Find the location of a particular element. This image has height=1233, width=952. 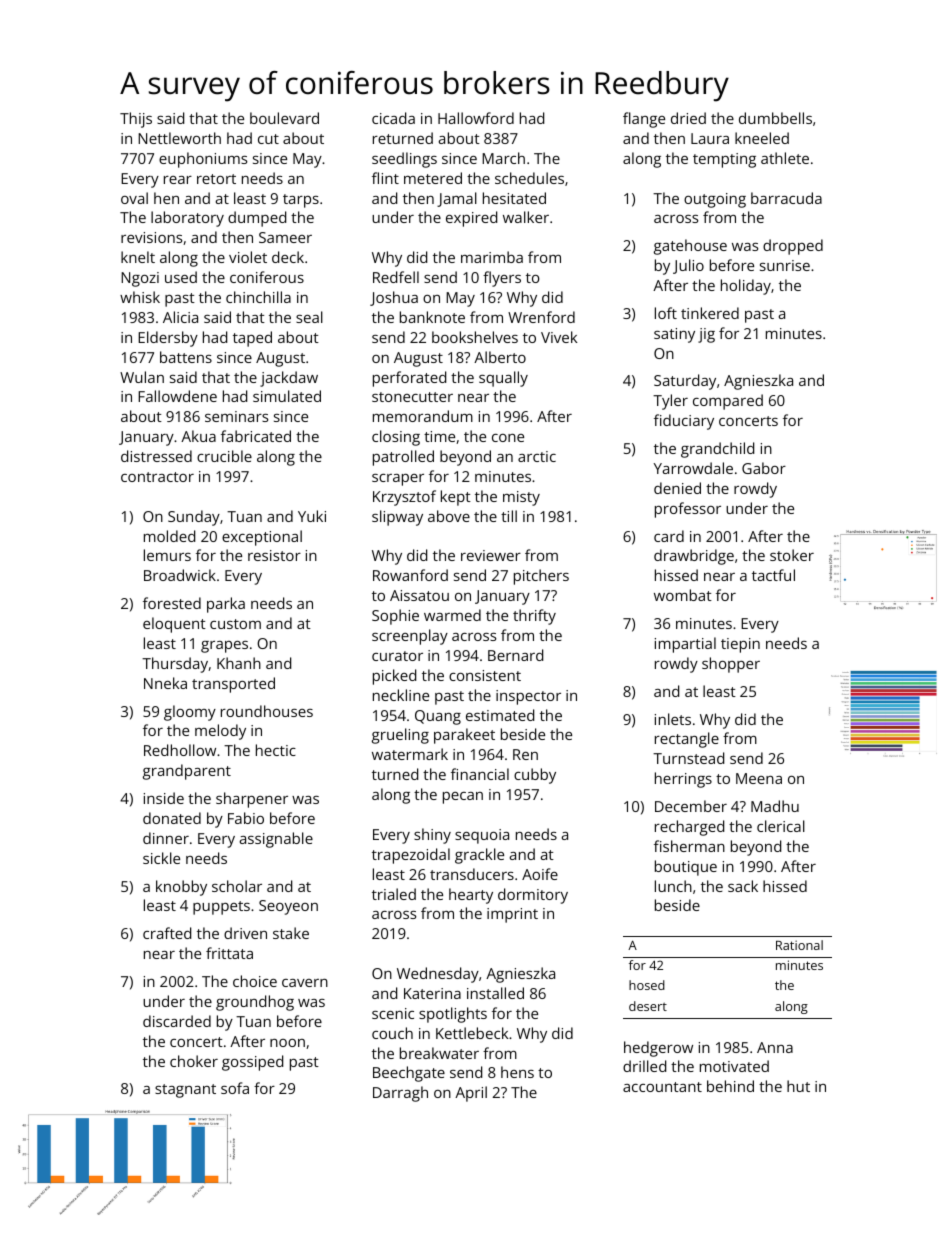

memorandum is located at coordinates (423, 416).
